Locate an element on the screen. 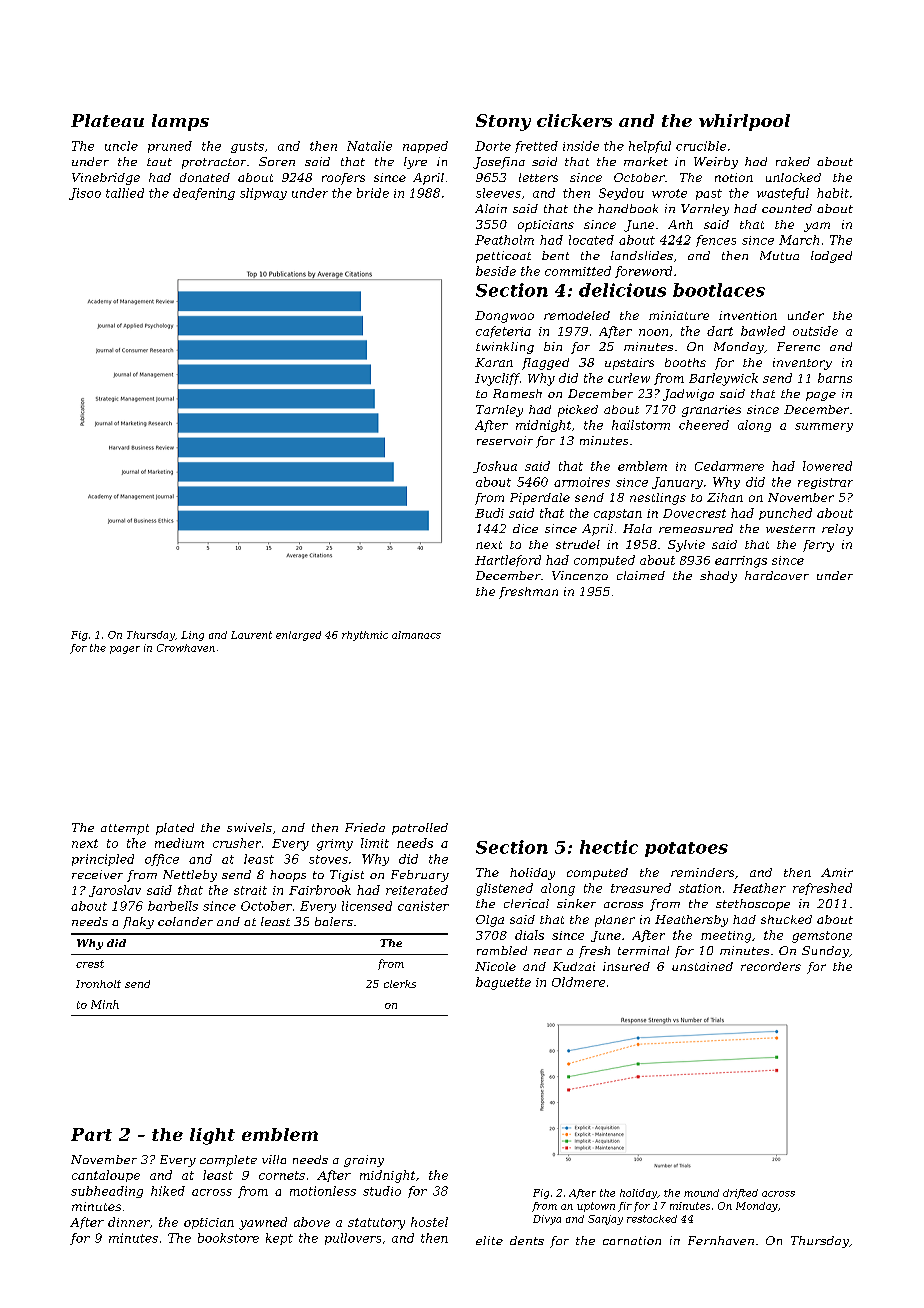 This screenshot has height=1308, width=924. claimed is located at coordinates (641, 575).
